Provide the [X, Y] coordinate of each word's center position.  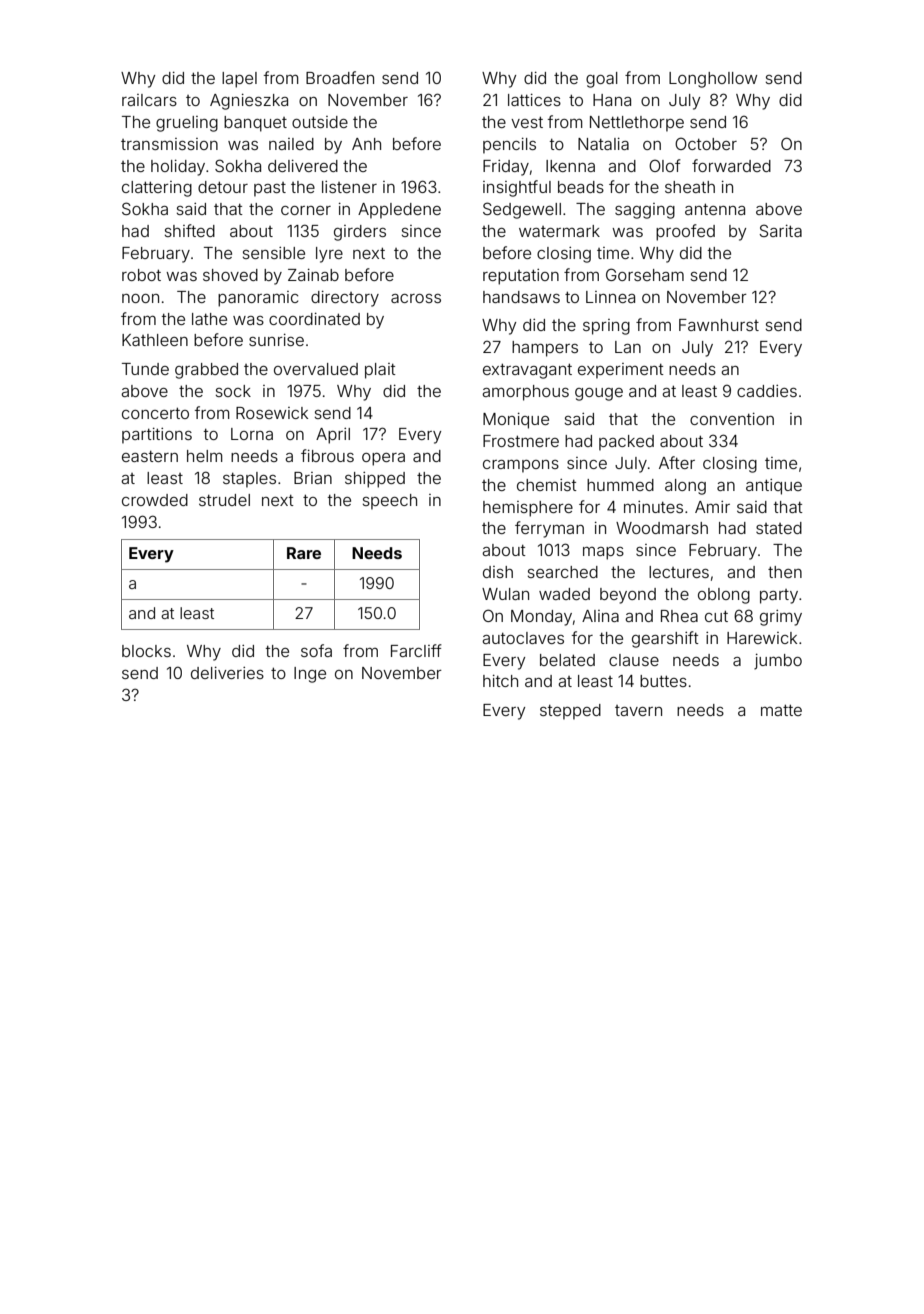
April [333, 436]
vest [527, 122]
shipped [375, 480]
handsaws [521, 297]
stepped [570, 712]
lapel [239, 80]
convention [732, 419]
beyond [628, 596]
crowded [155, 500]
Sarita [780, 230]
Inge [310, 675]
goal [602, 80]
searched [563, 572]
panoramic [258, 299]
